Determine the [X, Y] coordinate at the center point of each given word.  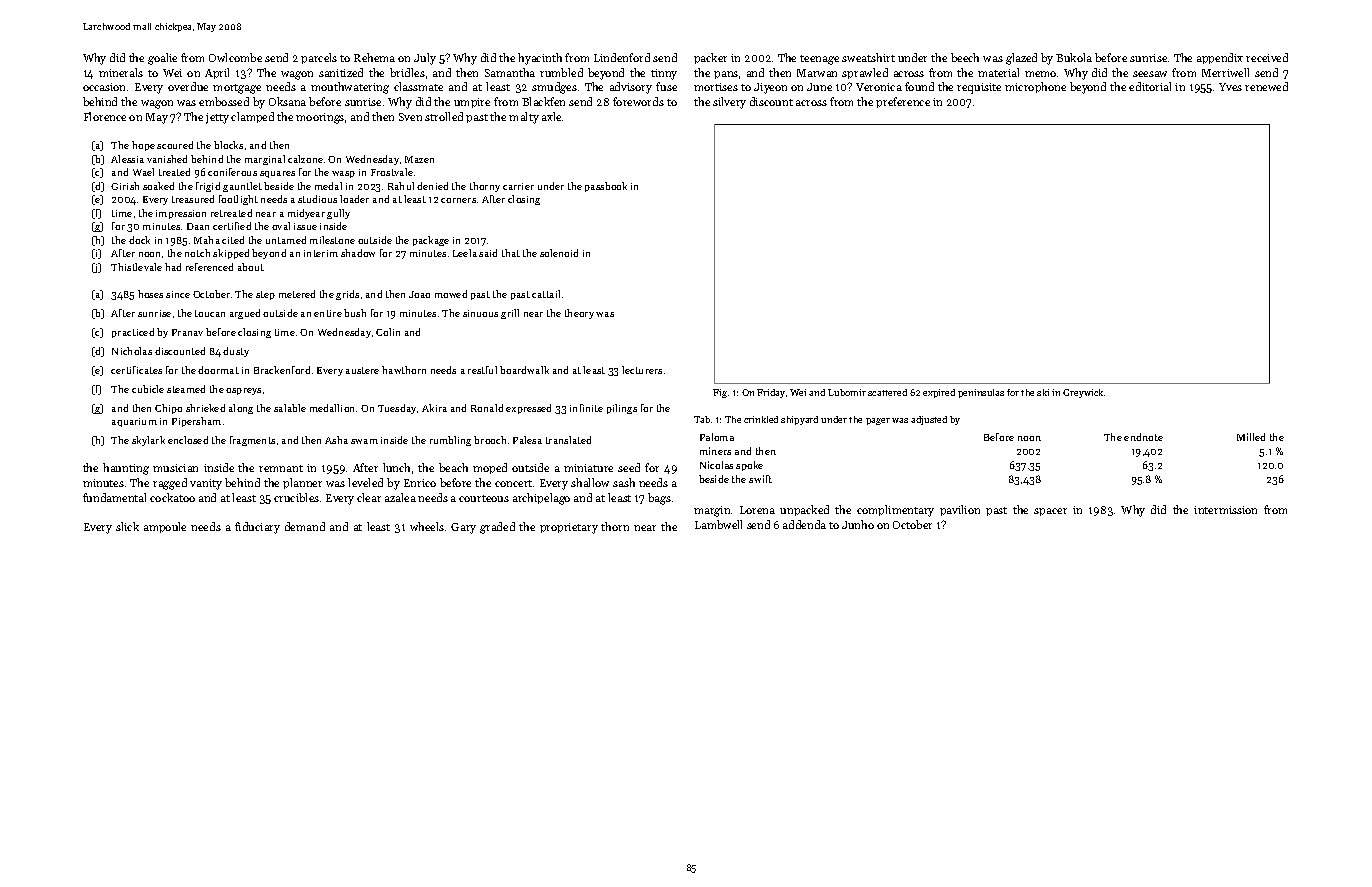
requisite [979, 88]
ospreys [243, 391]
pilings [622, 409]
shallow [590, 482]
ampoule [165, 527]
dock [139, 240]
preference [903, 102]
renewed [1266, 86]
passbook [606, 187]
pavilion [960, 510]
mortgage [237, 89]
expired [939, 393]
